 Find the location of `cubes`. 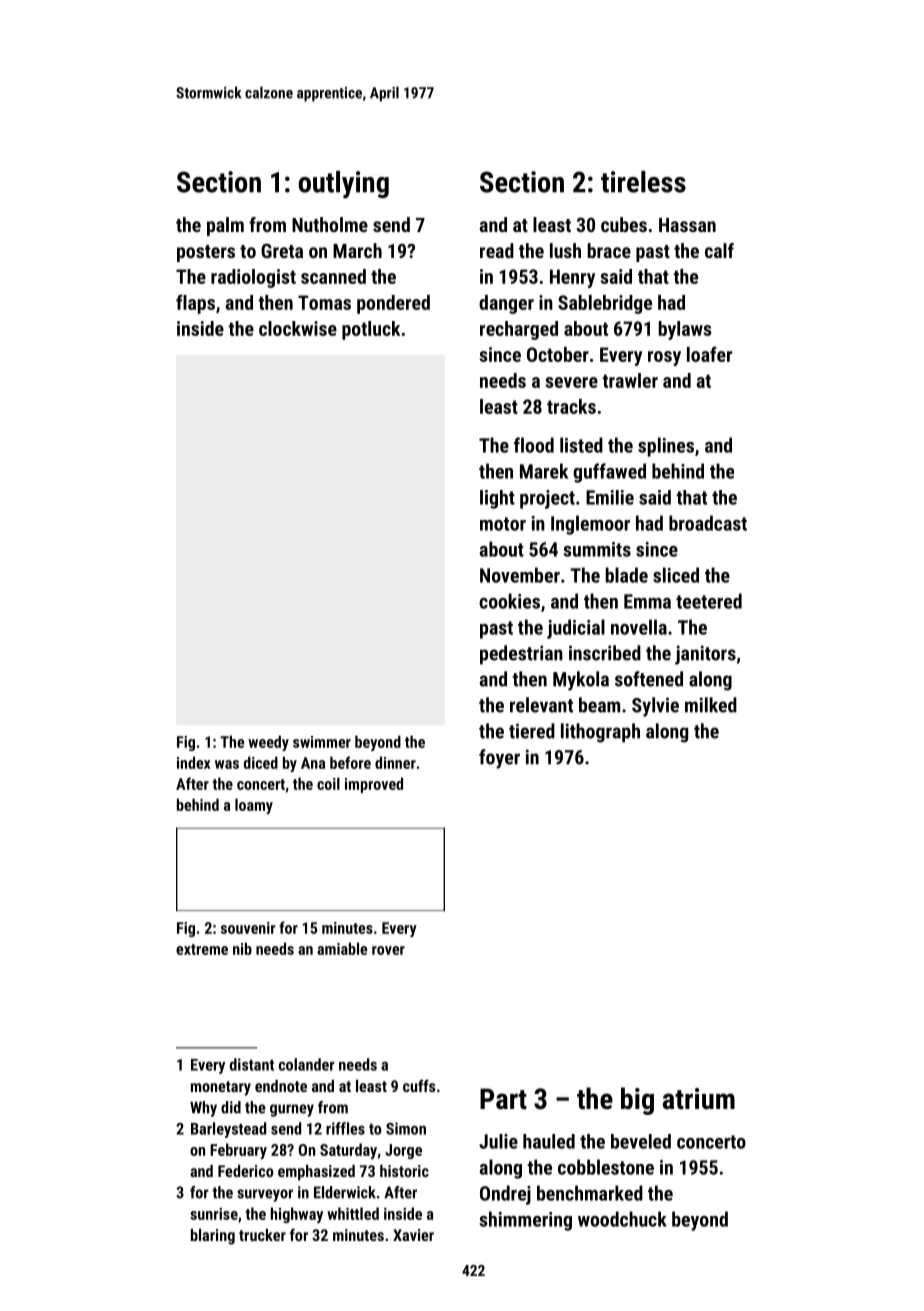

cubes is located at coordinates (624, 224).
